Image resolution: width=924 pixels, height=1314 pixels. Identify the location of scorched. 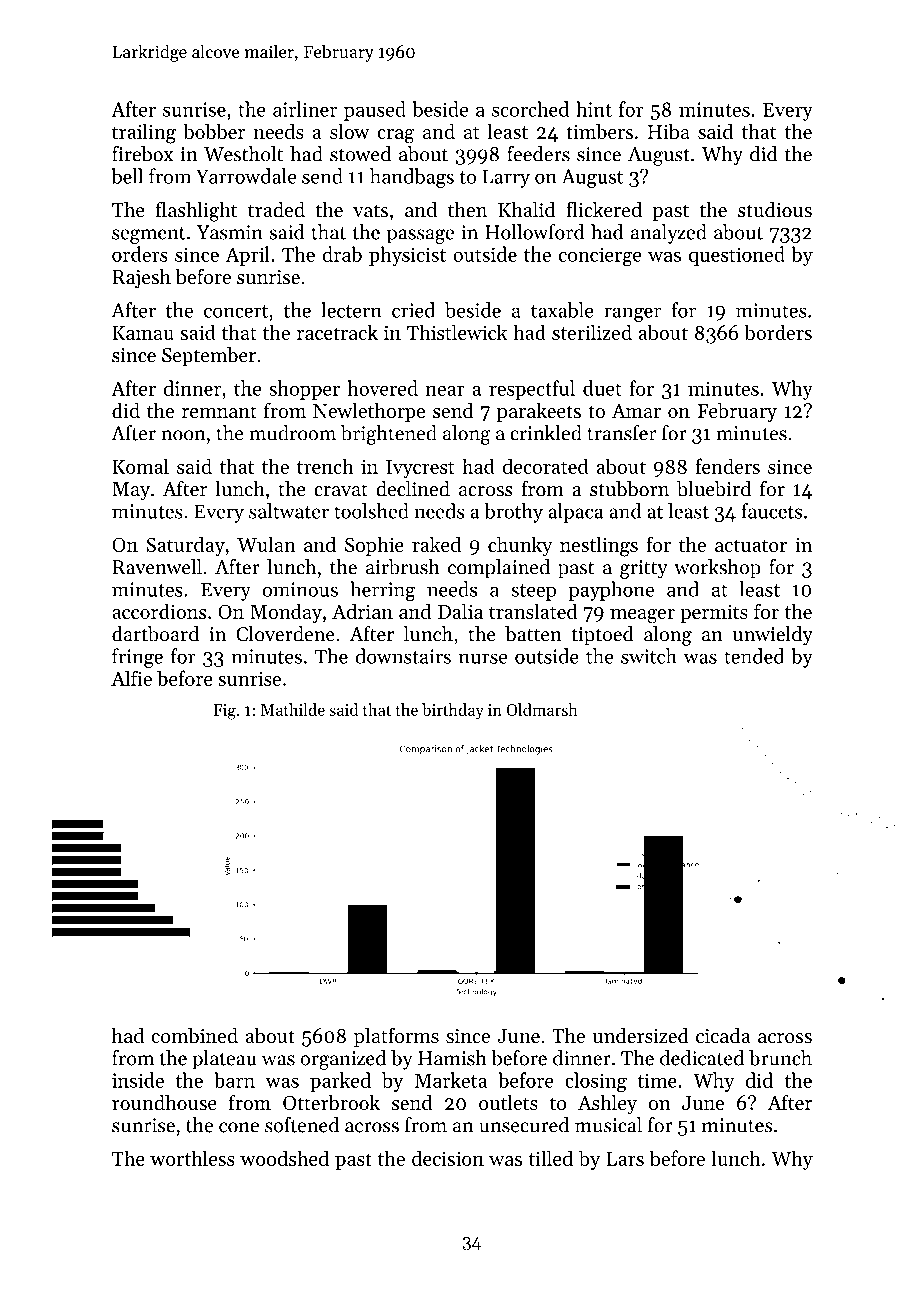
(530, 109).
